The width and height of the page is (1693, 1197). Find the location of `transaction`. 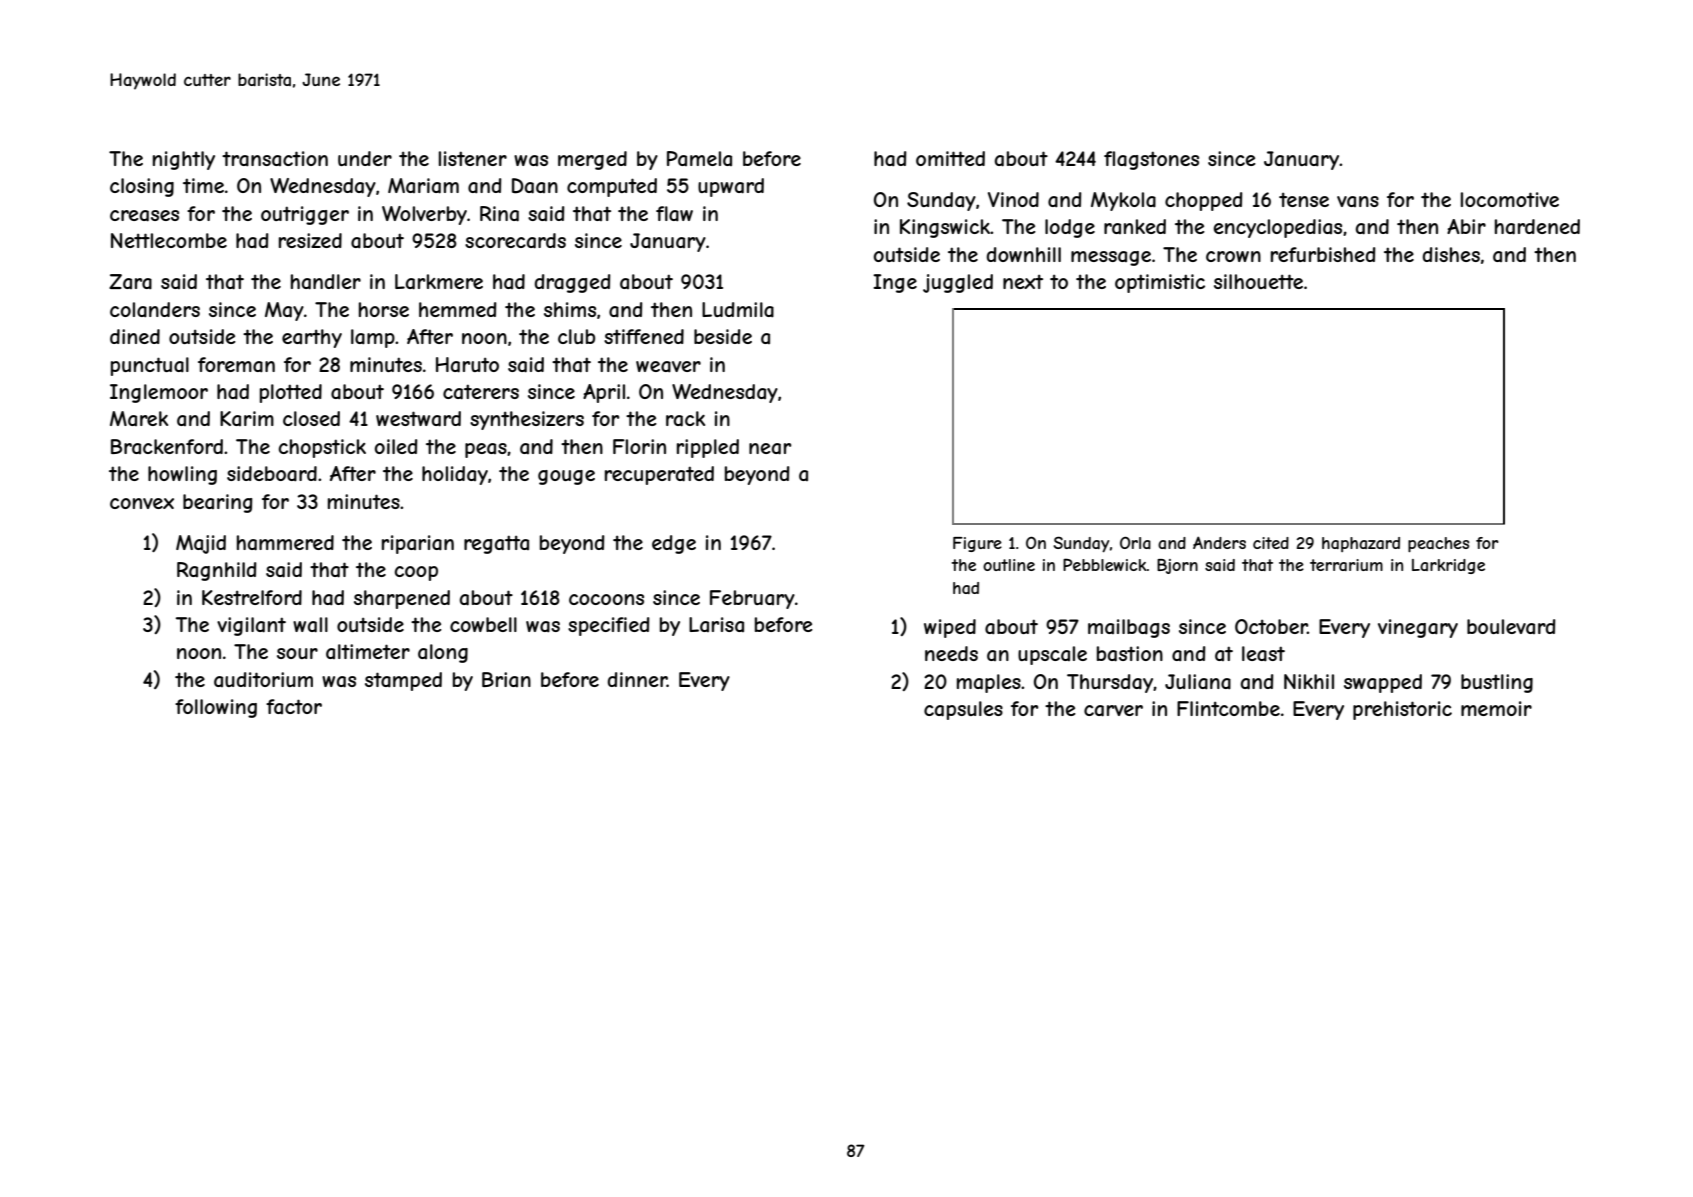

transaction is located at coordinates (275, 159).
